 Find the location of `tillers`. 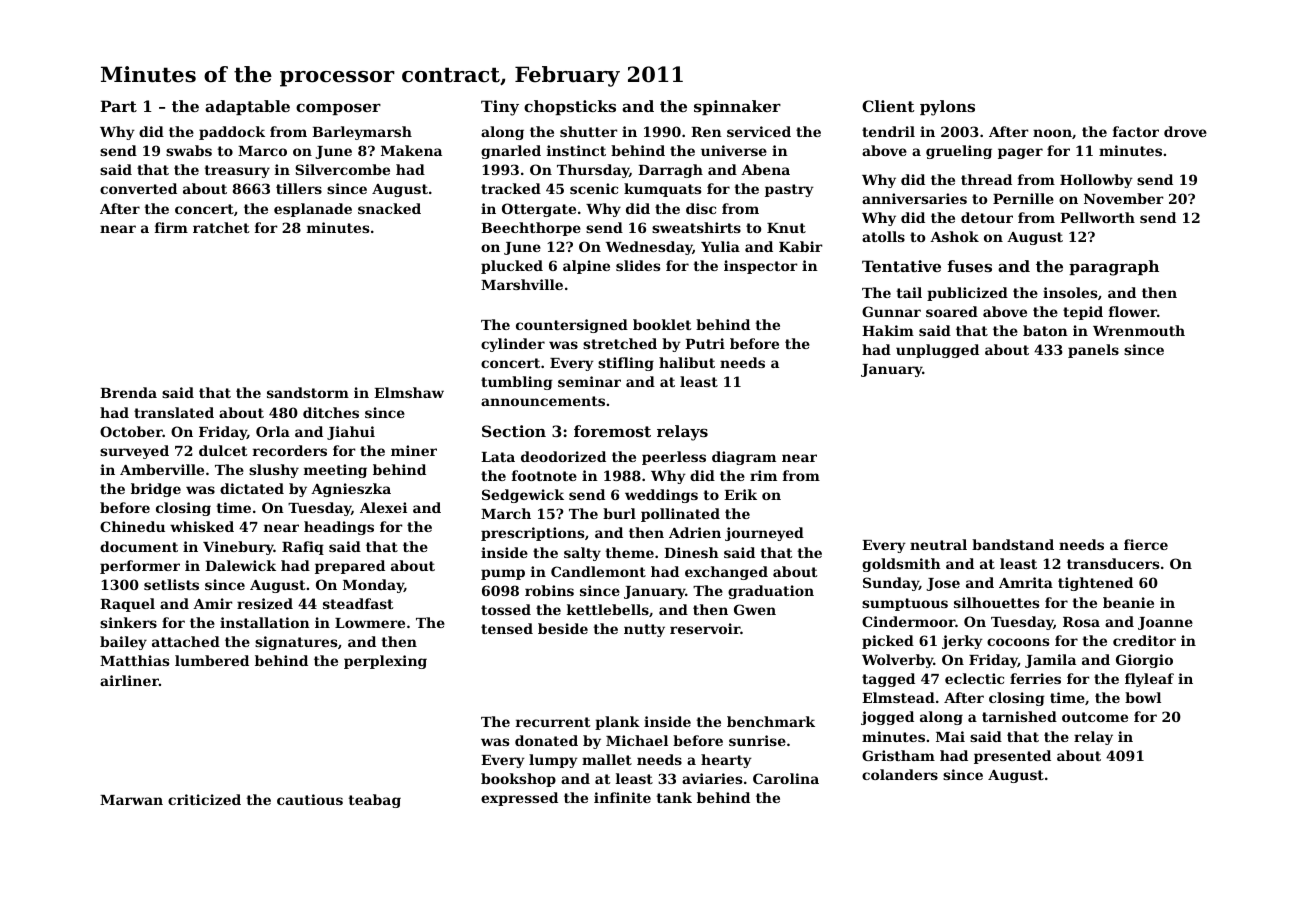

tillers is located at coordinates (299, 188).
